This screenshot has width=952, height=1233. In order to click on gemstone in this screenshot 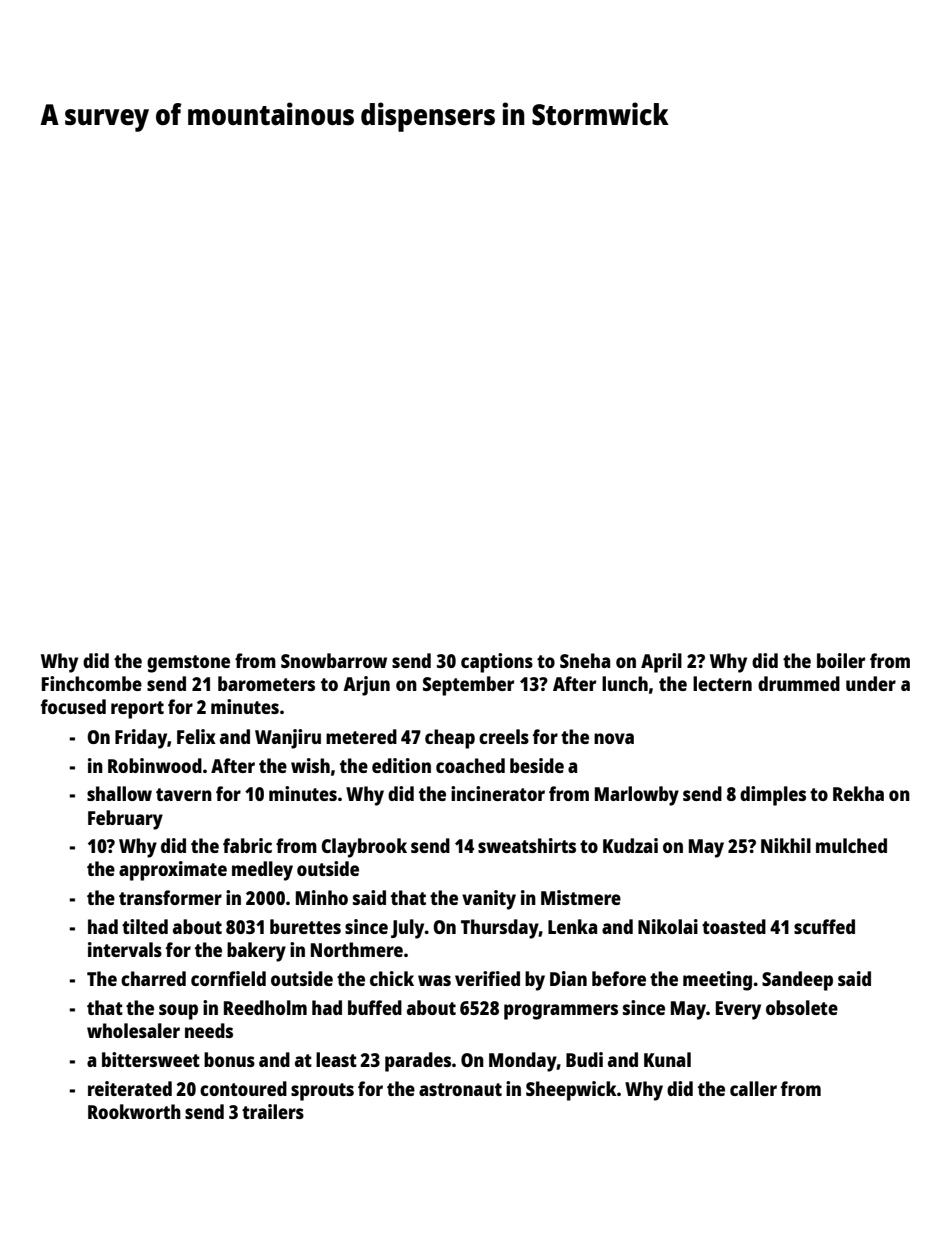, I will do `click(188, 664)`.
